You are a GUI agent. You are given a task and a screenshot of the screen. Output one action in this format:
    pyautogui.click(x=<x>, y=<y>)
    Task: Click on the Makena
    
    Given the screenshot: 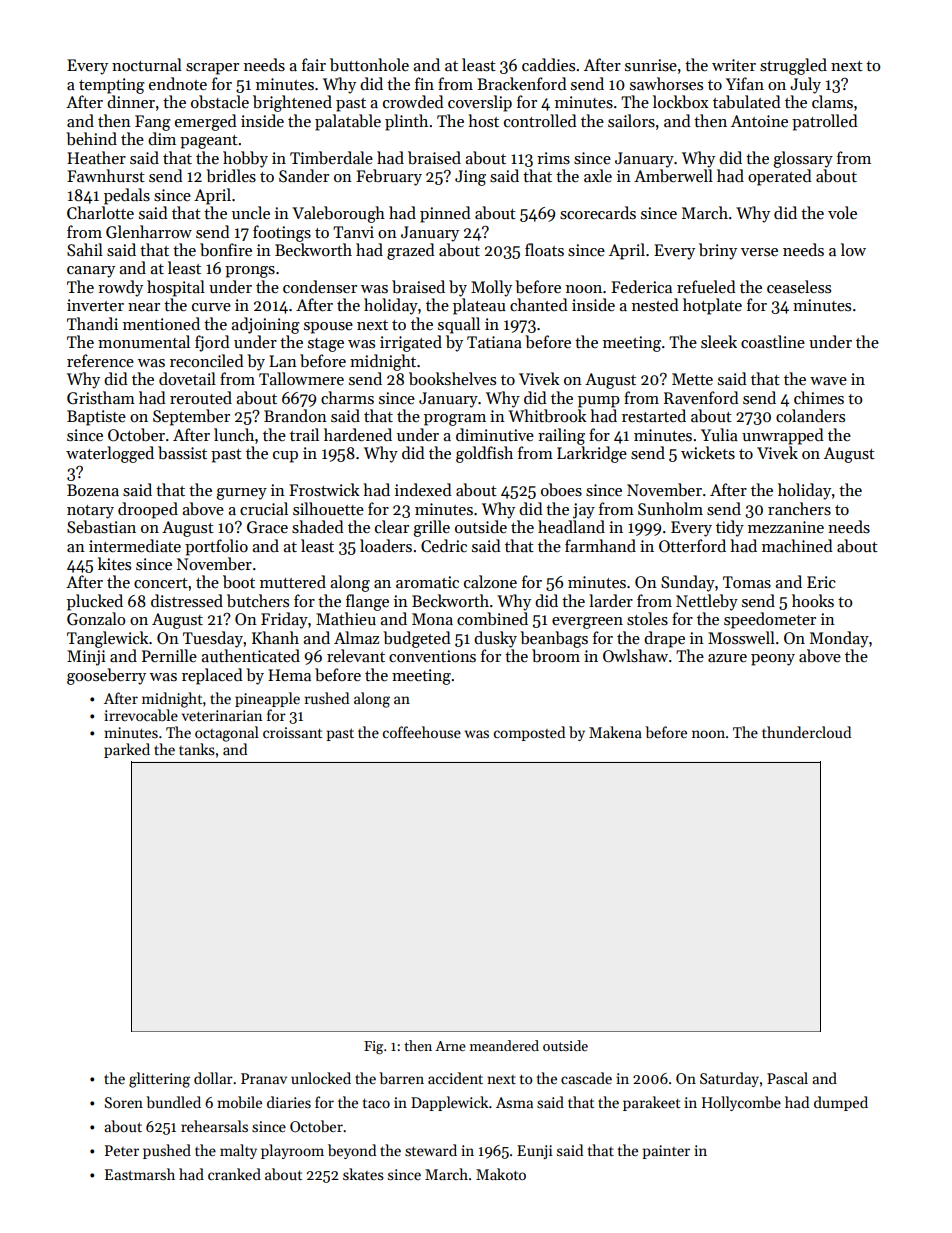 What is the action you would take?
    pyautogui.click(x=615, y=732)
